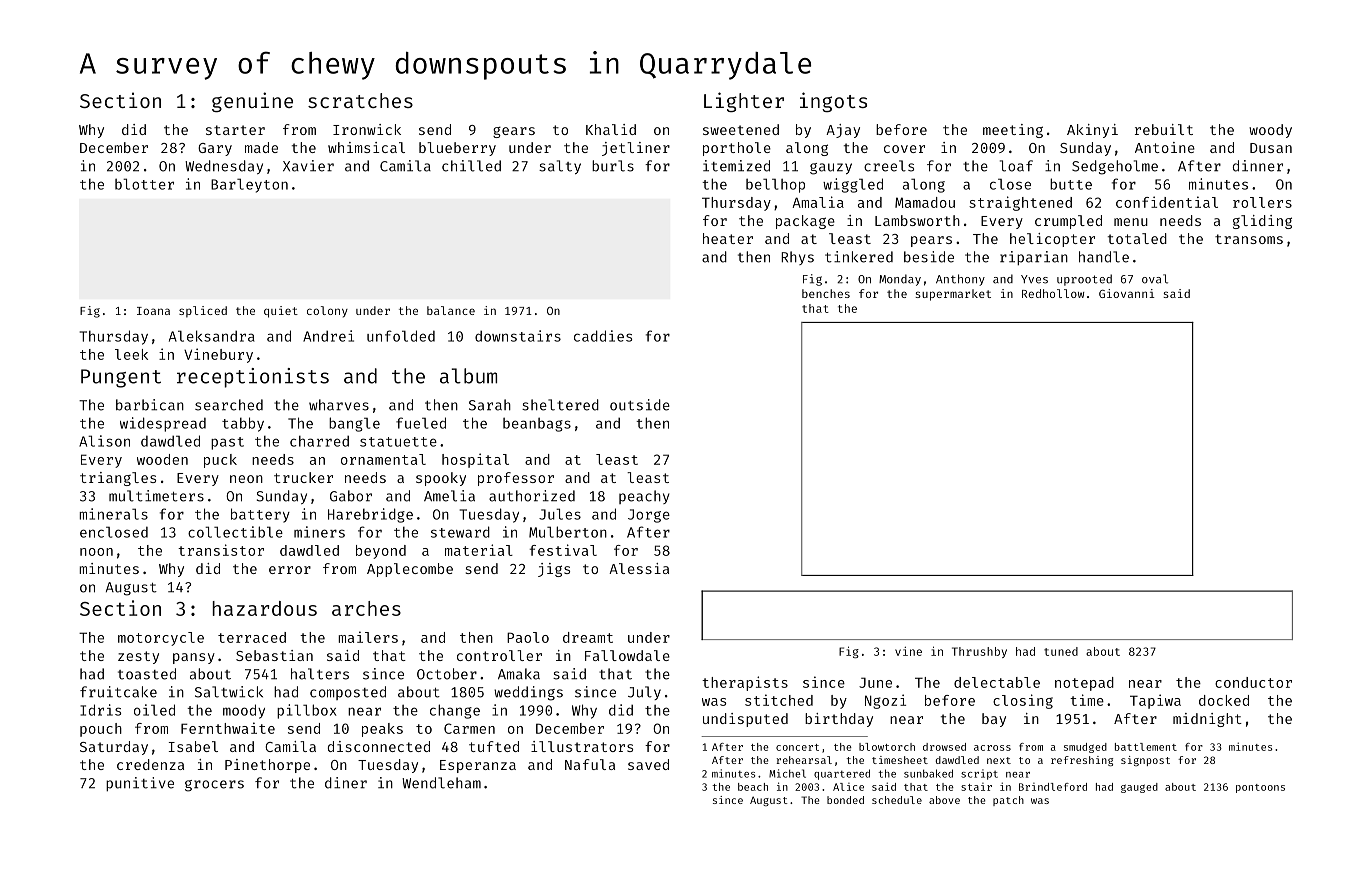 Image resolution: width=1372 pixels, height=887 pixels. What do you see at coordinates (140, 784) in the document?
I see `punitive` at bounding box center [140, 784].
